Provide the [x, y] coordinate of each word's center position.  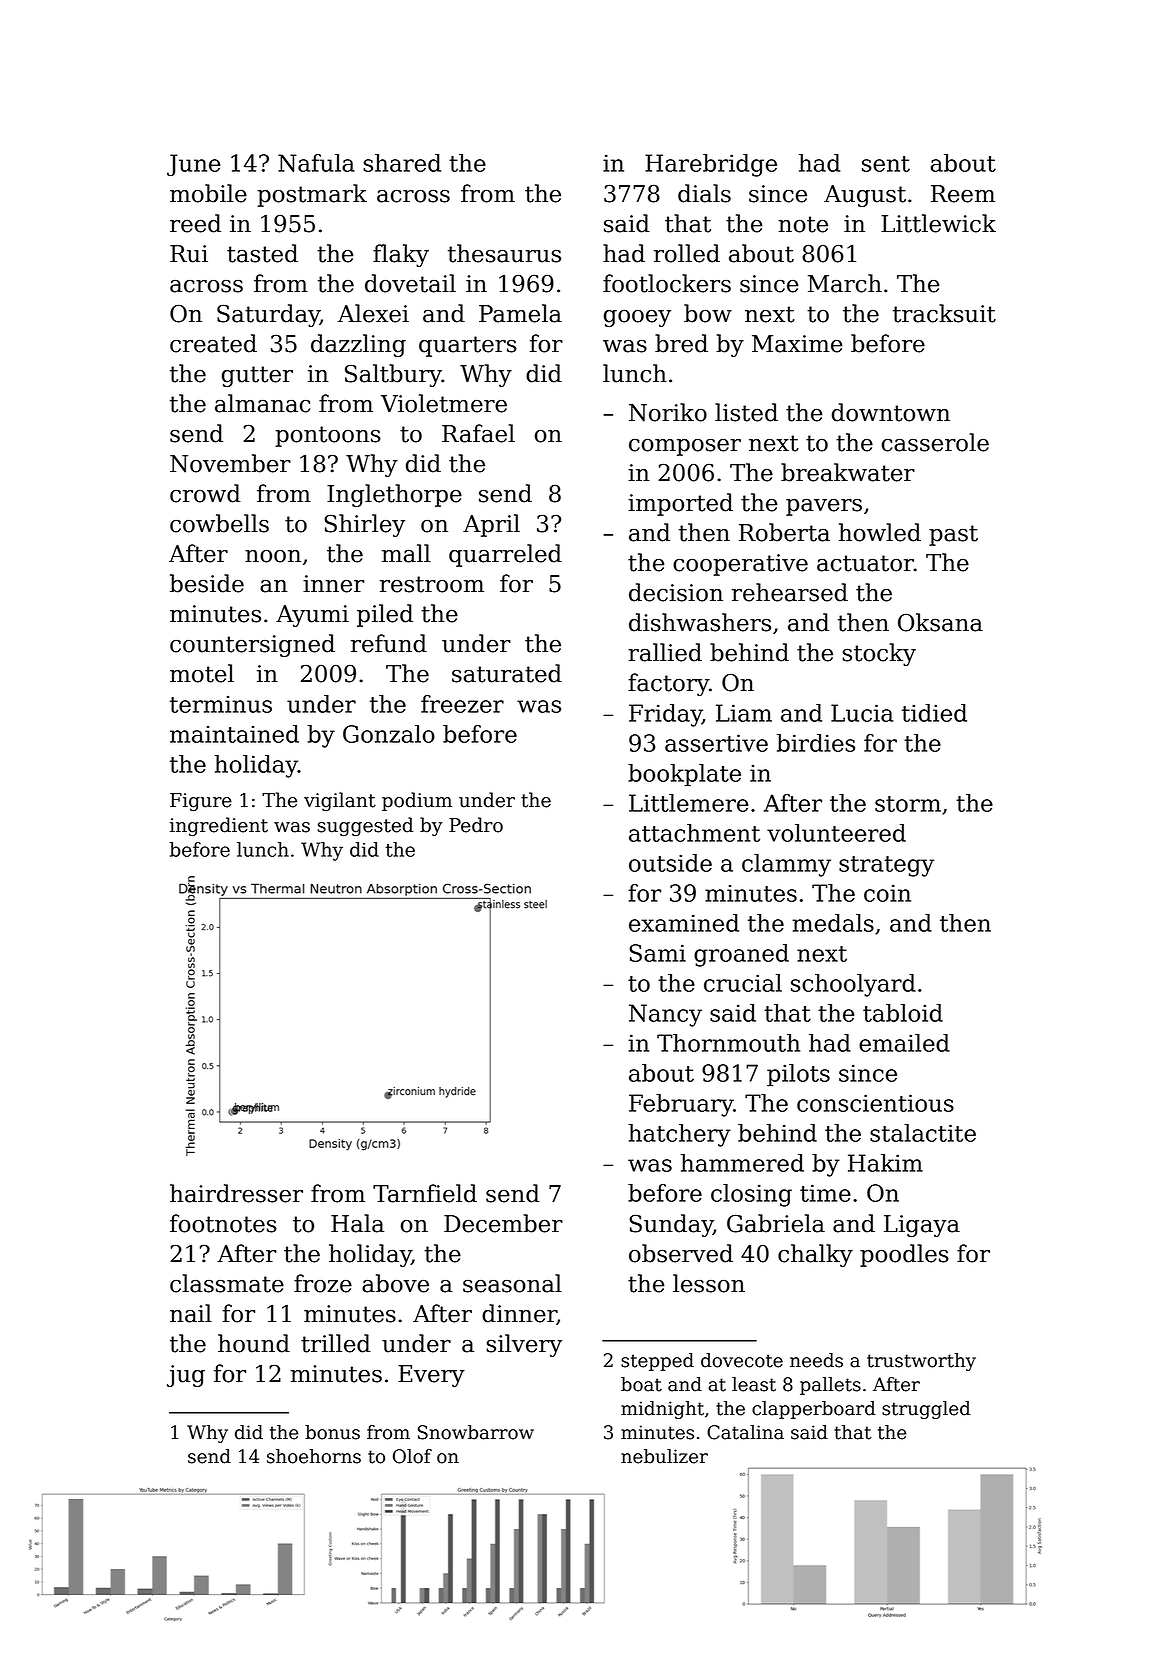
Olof [412, 1456]
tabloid [903, 1013]
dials [704, 193]
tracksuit [944, 313]
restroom [432, 584]
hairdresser [236, 1193]
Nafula [316, 163]
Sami [657, 953]
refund [389, 643]
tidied [934, 713]
